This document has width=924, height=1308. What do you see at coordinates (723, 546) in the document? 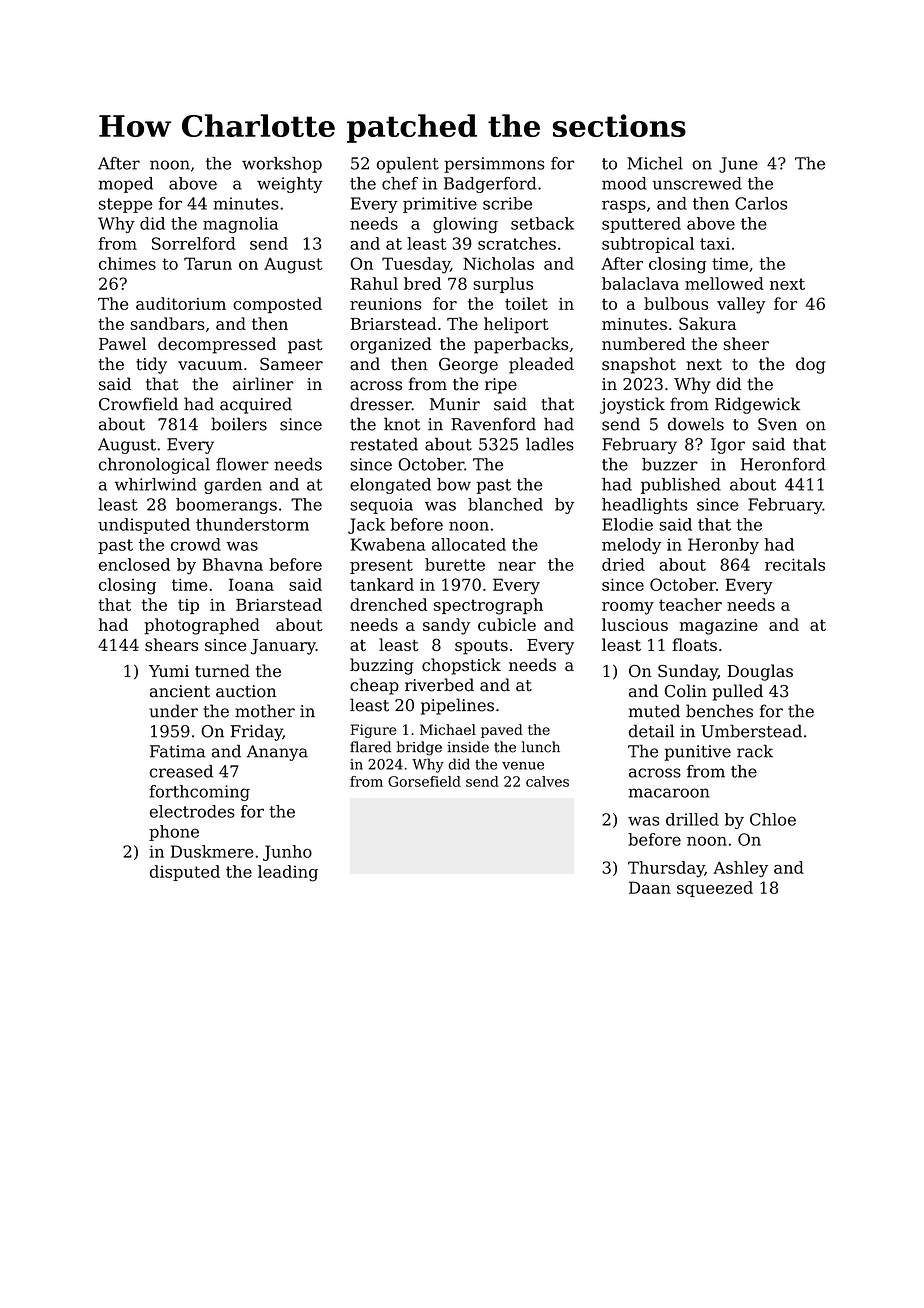
I see `Heronby` at bounding box center [723, 546].
